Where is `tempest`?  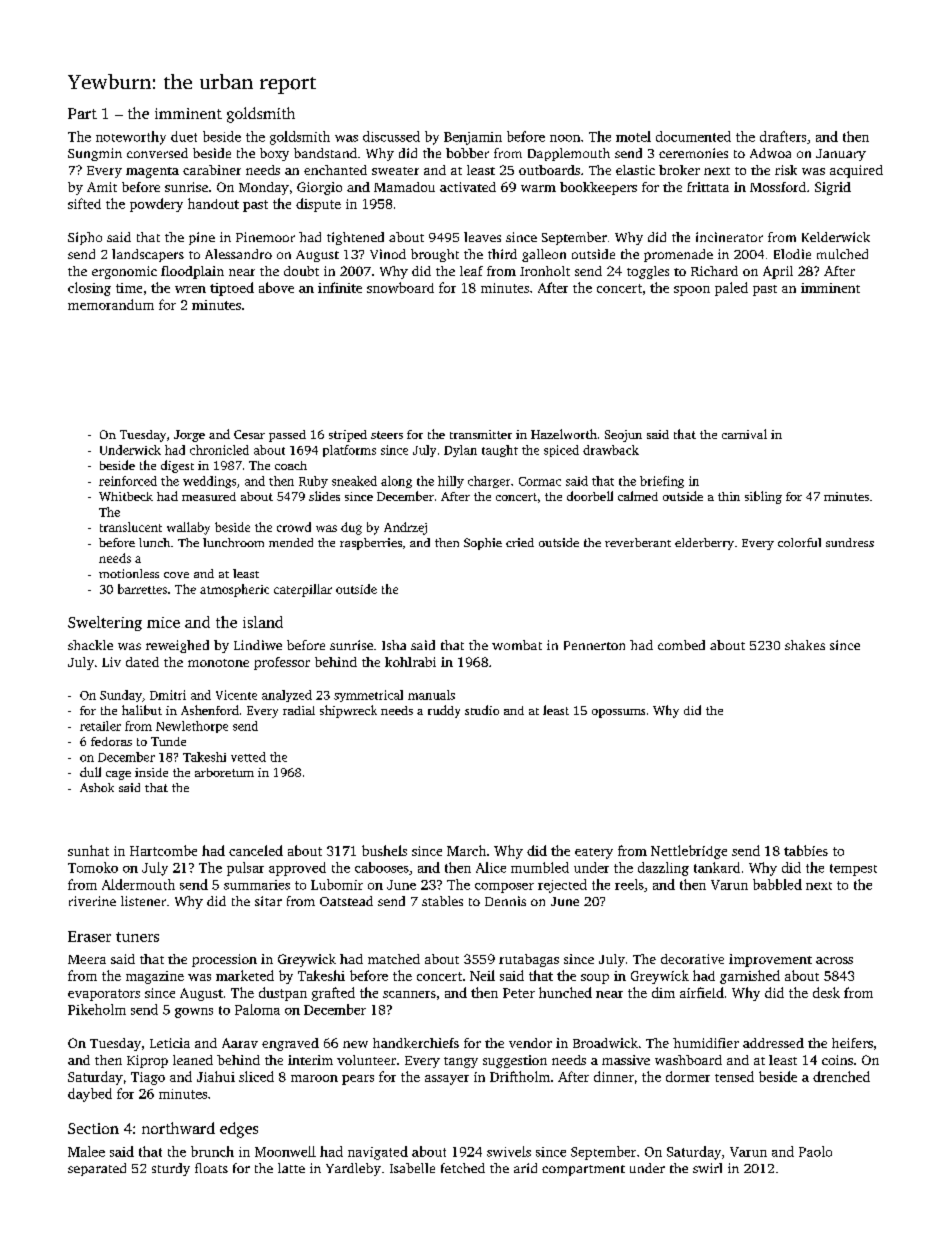
tempest is located at coordinates (853, 870).
